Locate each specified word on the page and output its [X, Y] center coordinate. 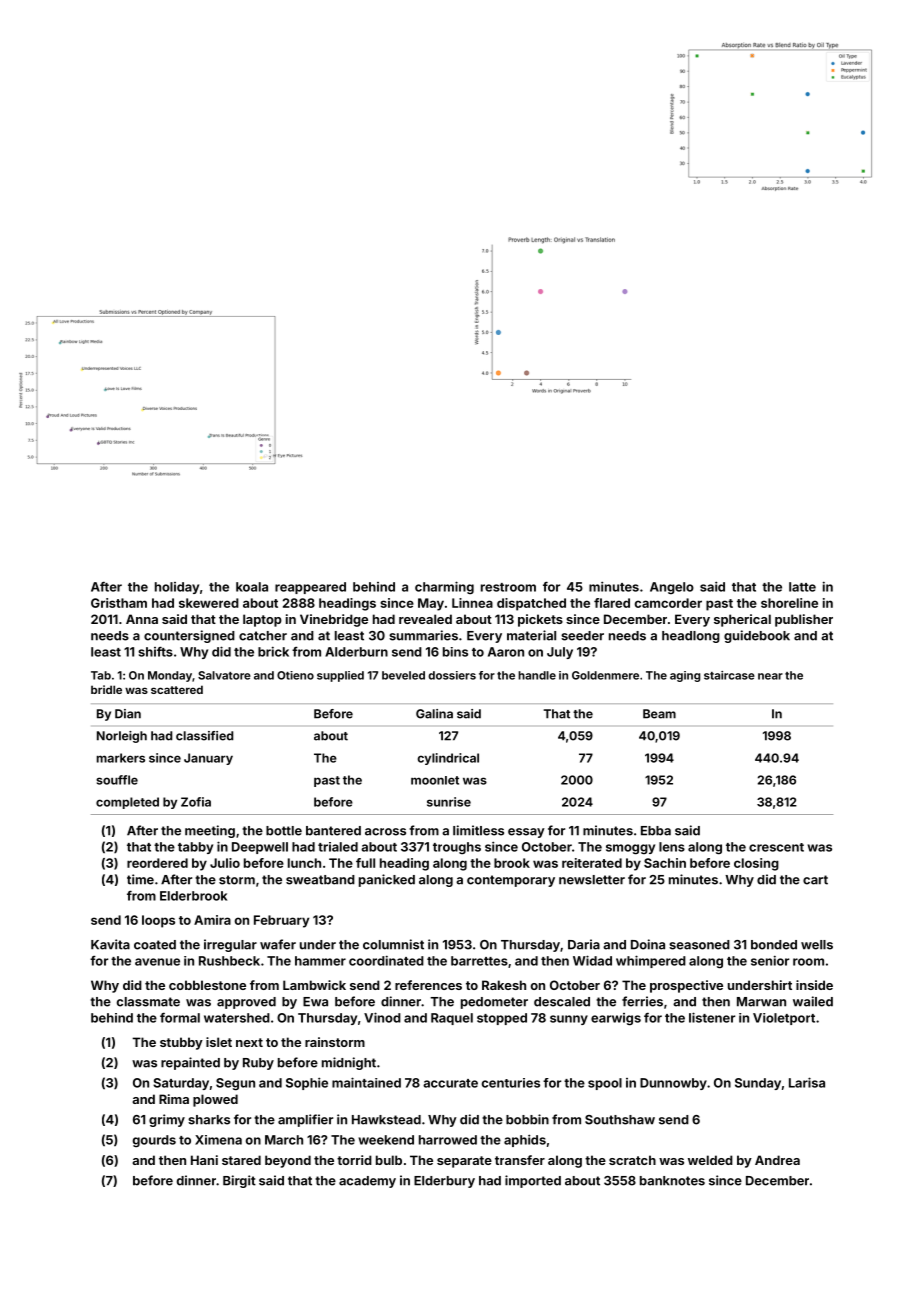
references [428, 985]
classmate [148, 1002]
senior [770, 960]
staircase [729, 675]
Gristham [119, 603]
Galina [434, 714]
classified [204, 736]
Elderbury [444, 1182]
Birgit [239, 1181]
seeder [582, 636]
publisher [804, 620]
